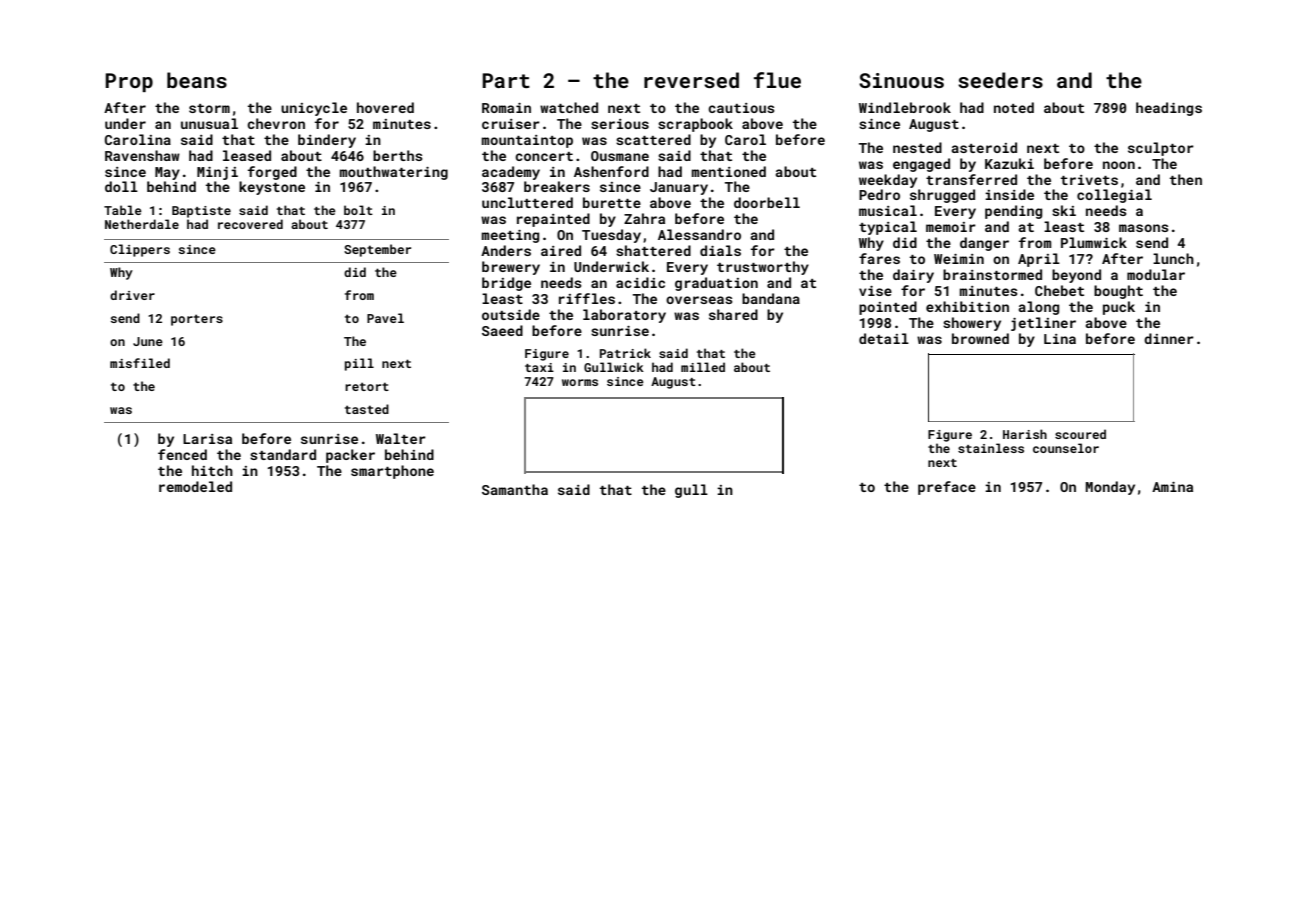 The height and width of the screenshot is (924, 1308). I want to click on cautious, so click(741, 108).
